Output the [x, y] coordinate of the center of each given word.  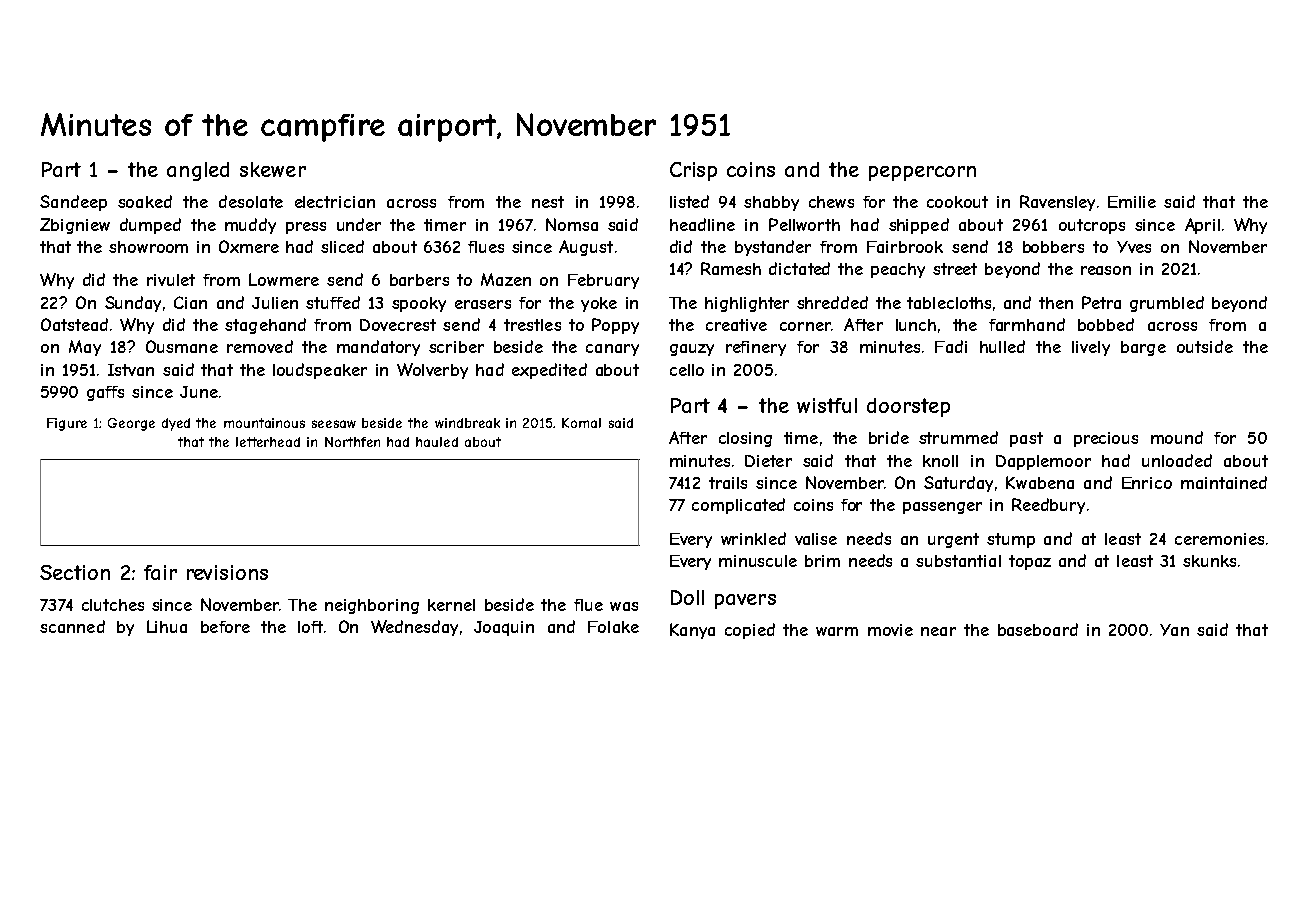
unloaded [1177, 460]
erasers [483, 304]
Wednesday [414, 628]
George [131, 424]
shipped [919, 226]
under [359, 224]
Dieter [768, 461]
